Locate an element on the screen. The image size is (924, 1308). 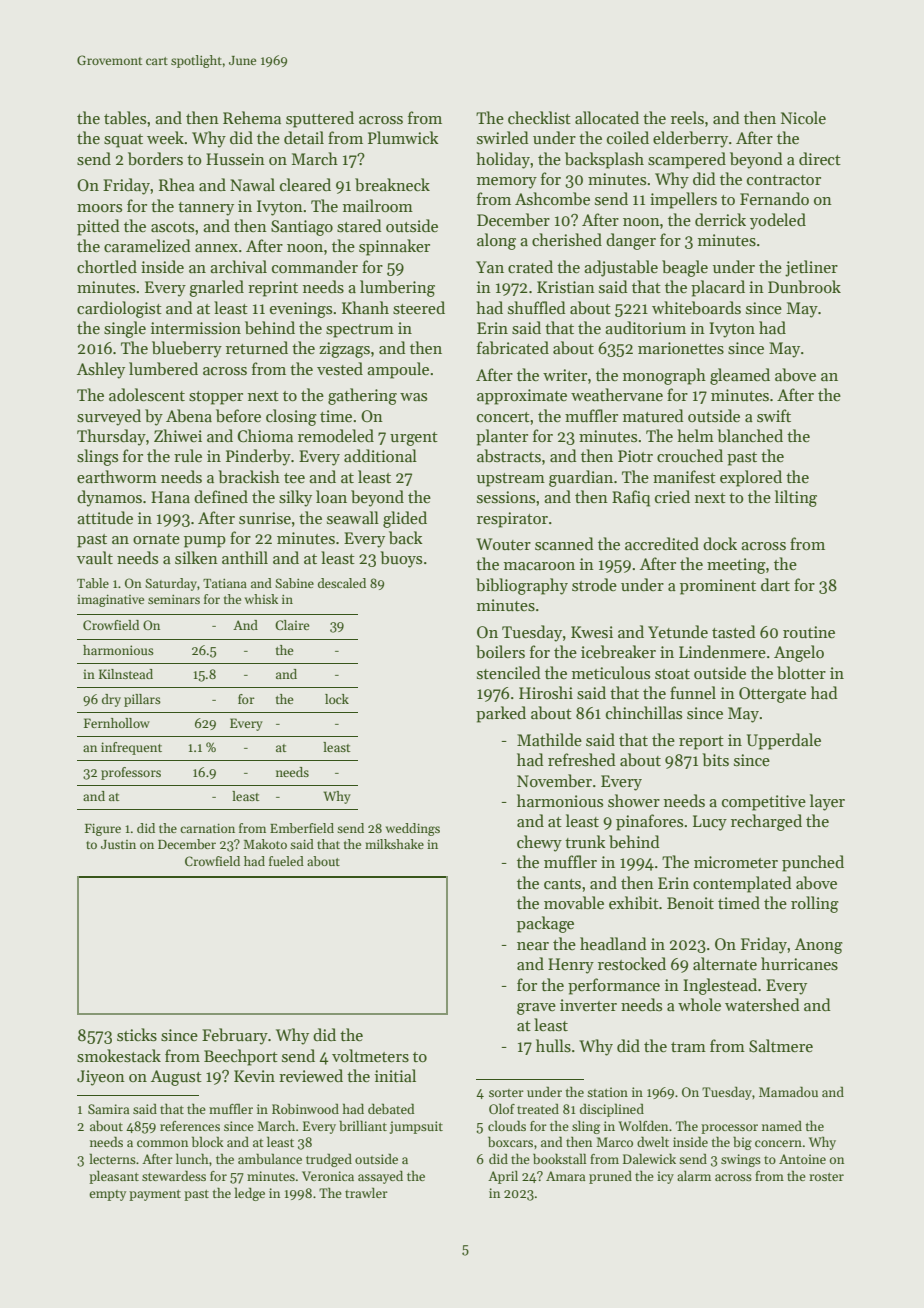
breakneck is located at coordinates (392, 184).
